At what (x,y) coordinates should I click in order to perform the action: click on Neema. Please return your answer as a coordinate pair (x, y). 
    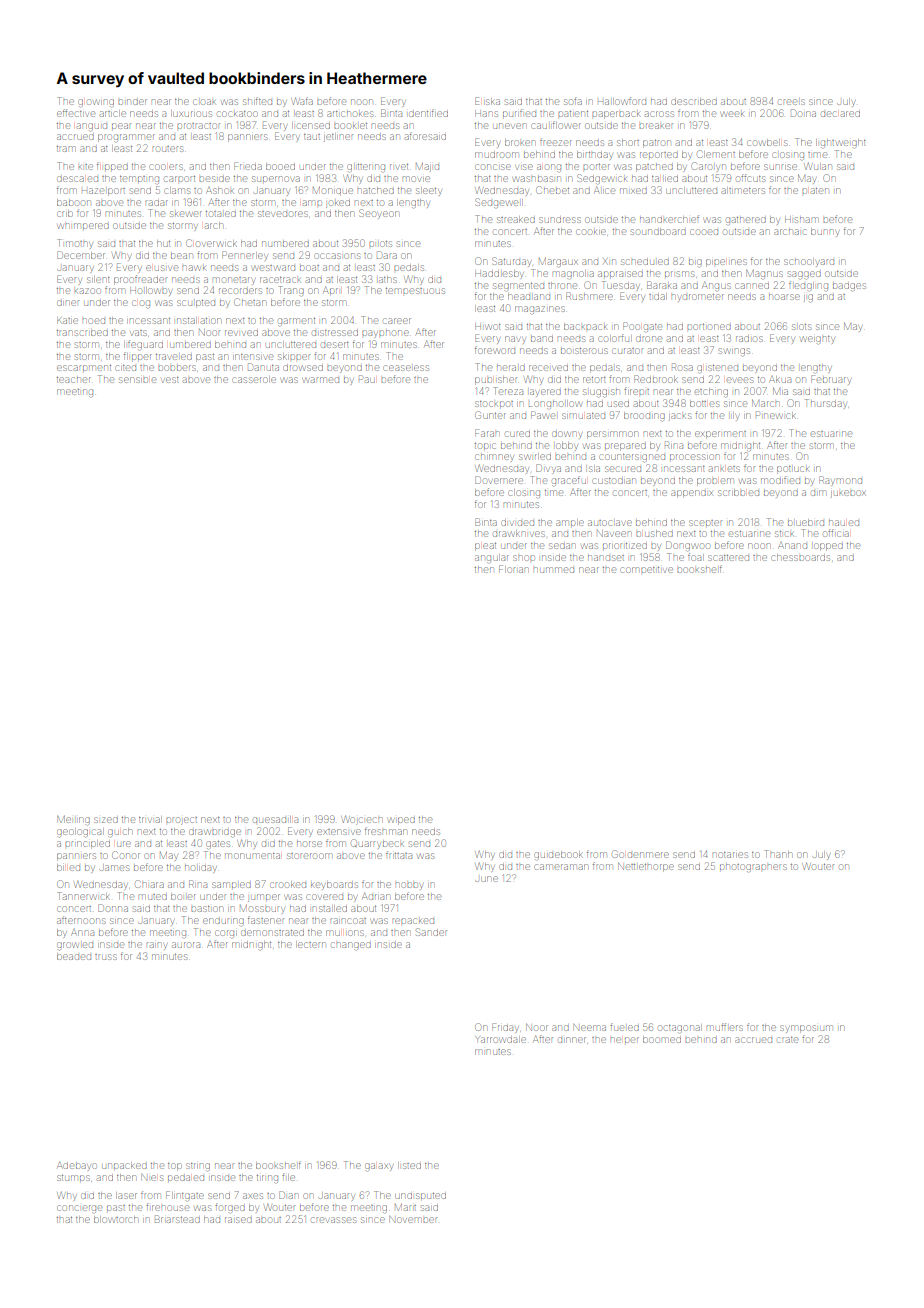
    Looking at the image, I should click on (589, 1027).
